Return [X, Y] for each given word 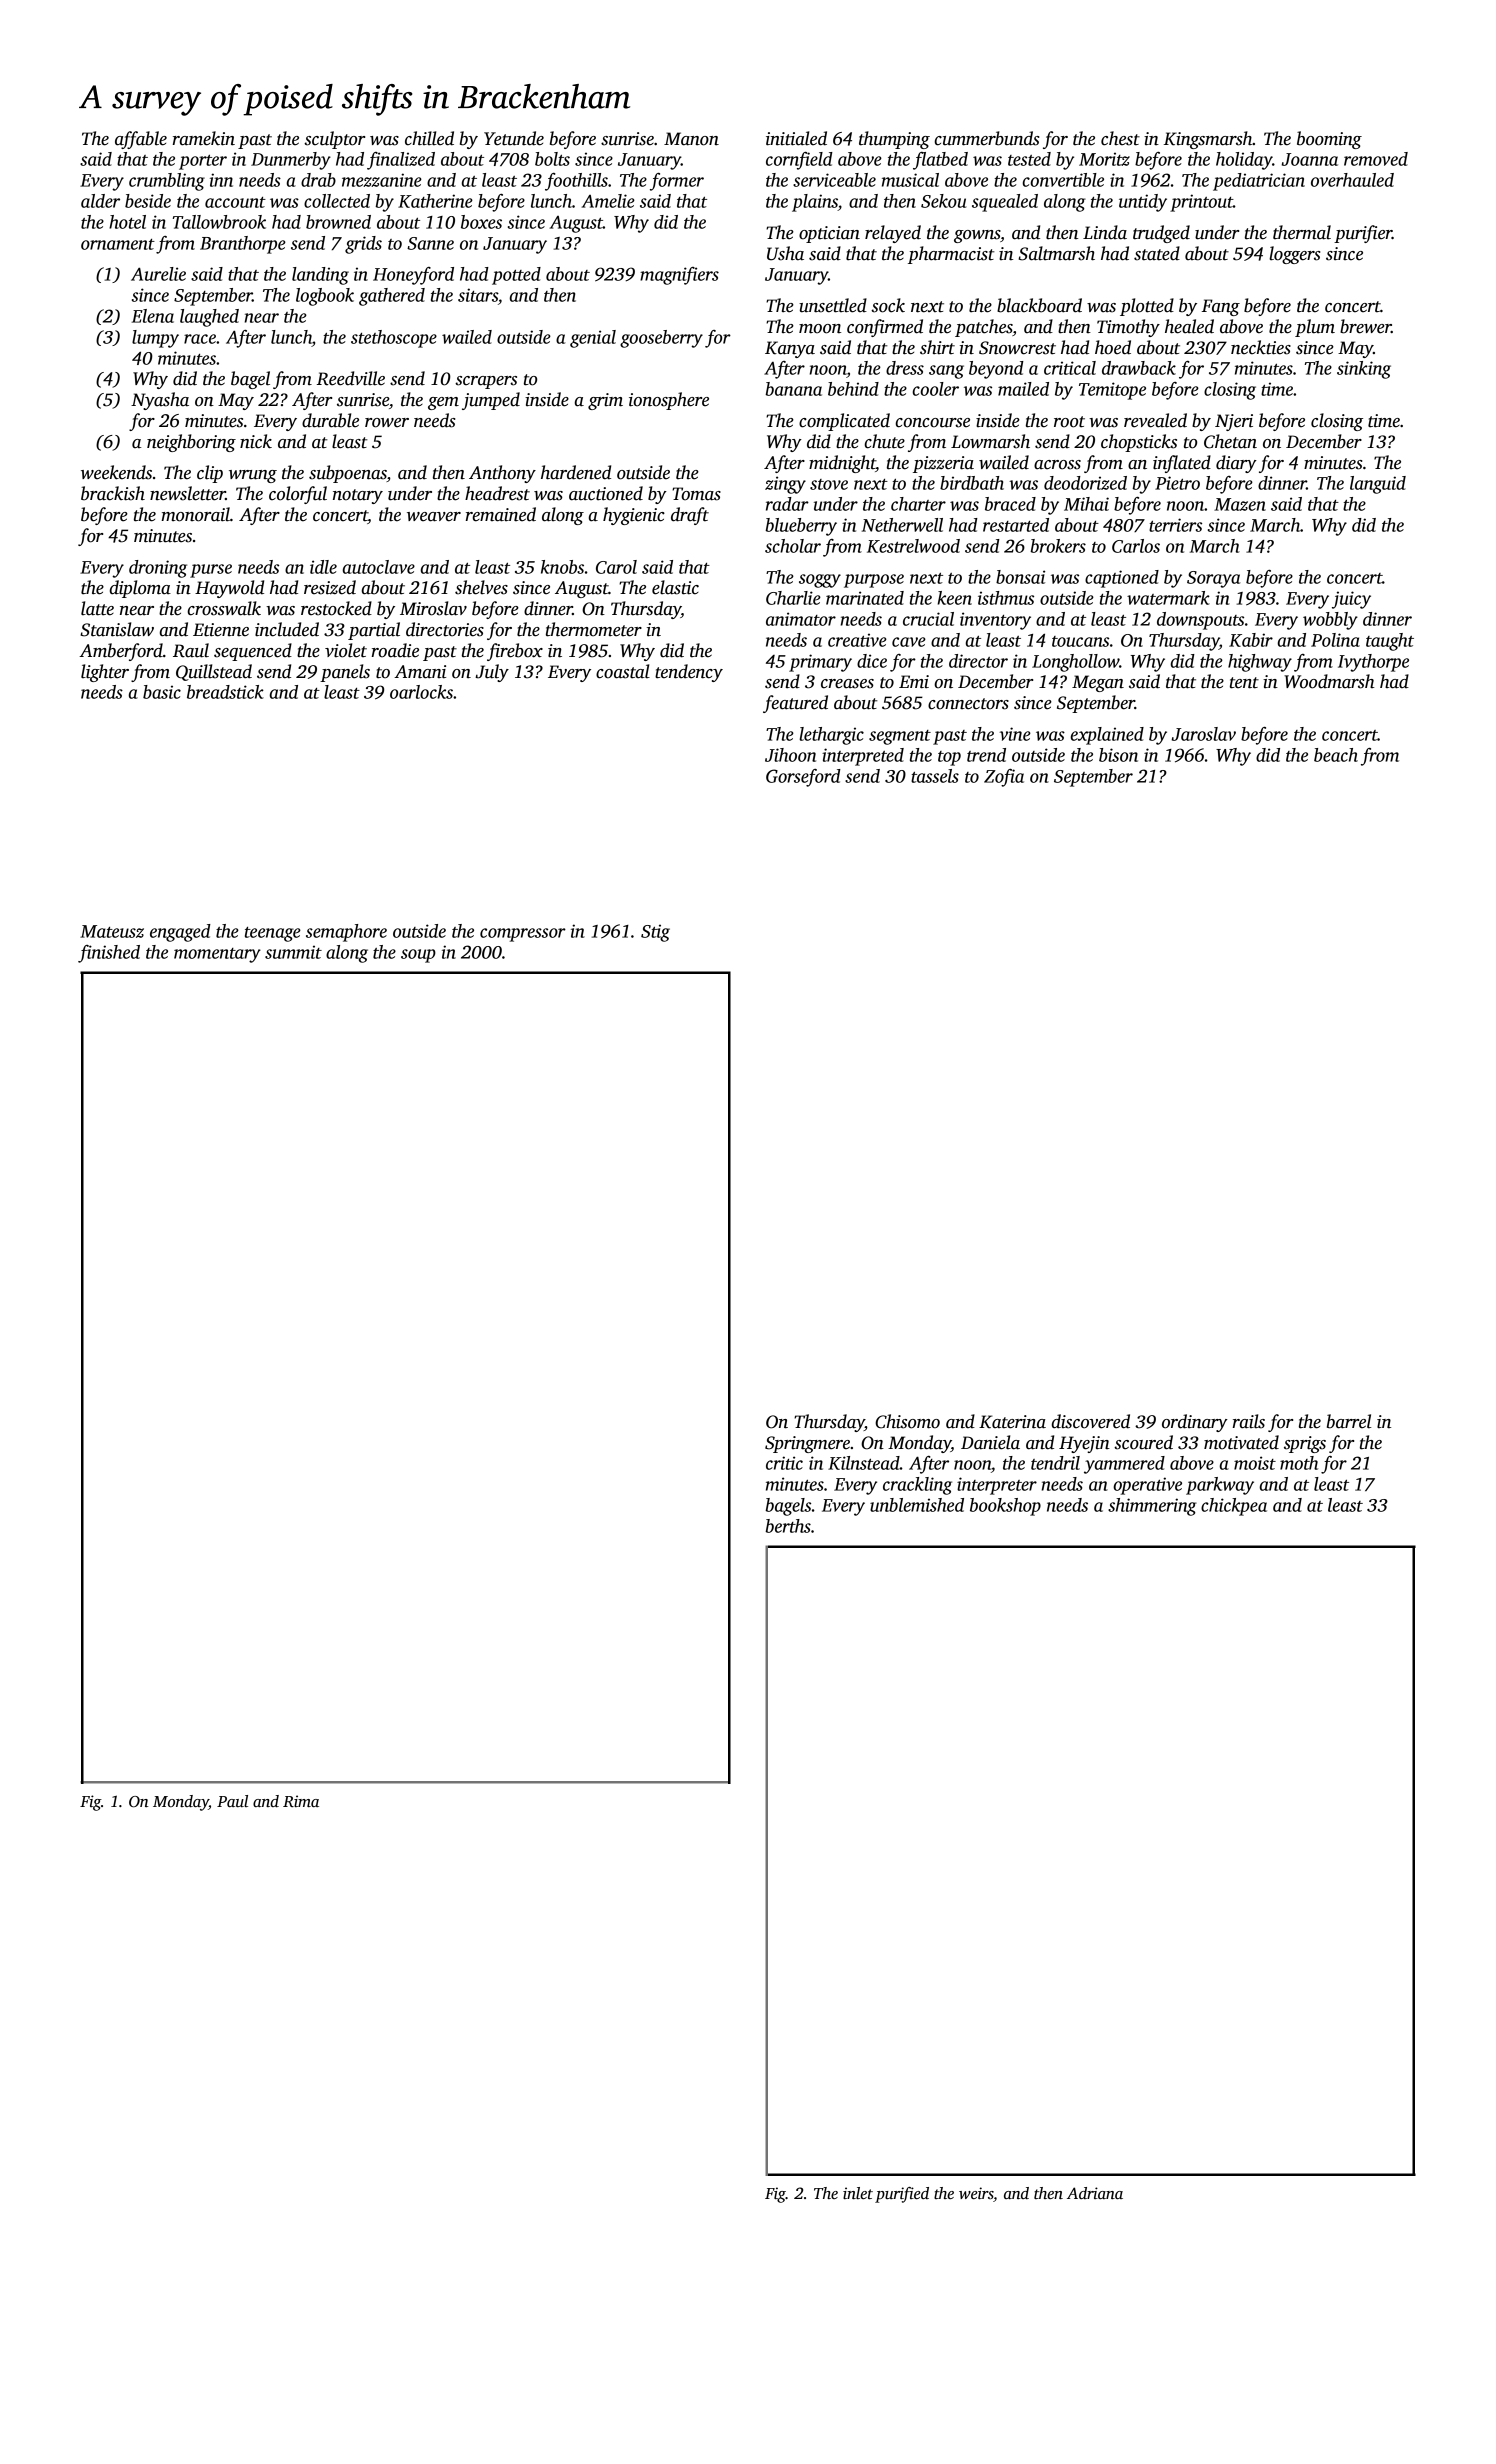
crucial [928, 619]
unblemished [917, 1505]
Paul [232, 1801]
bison [1118, 755]
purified [902, 2195]
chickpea [1234, 1507]
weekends [116, 472]
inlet [858, 2193]
